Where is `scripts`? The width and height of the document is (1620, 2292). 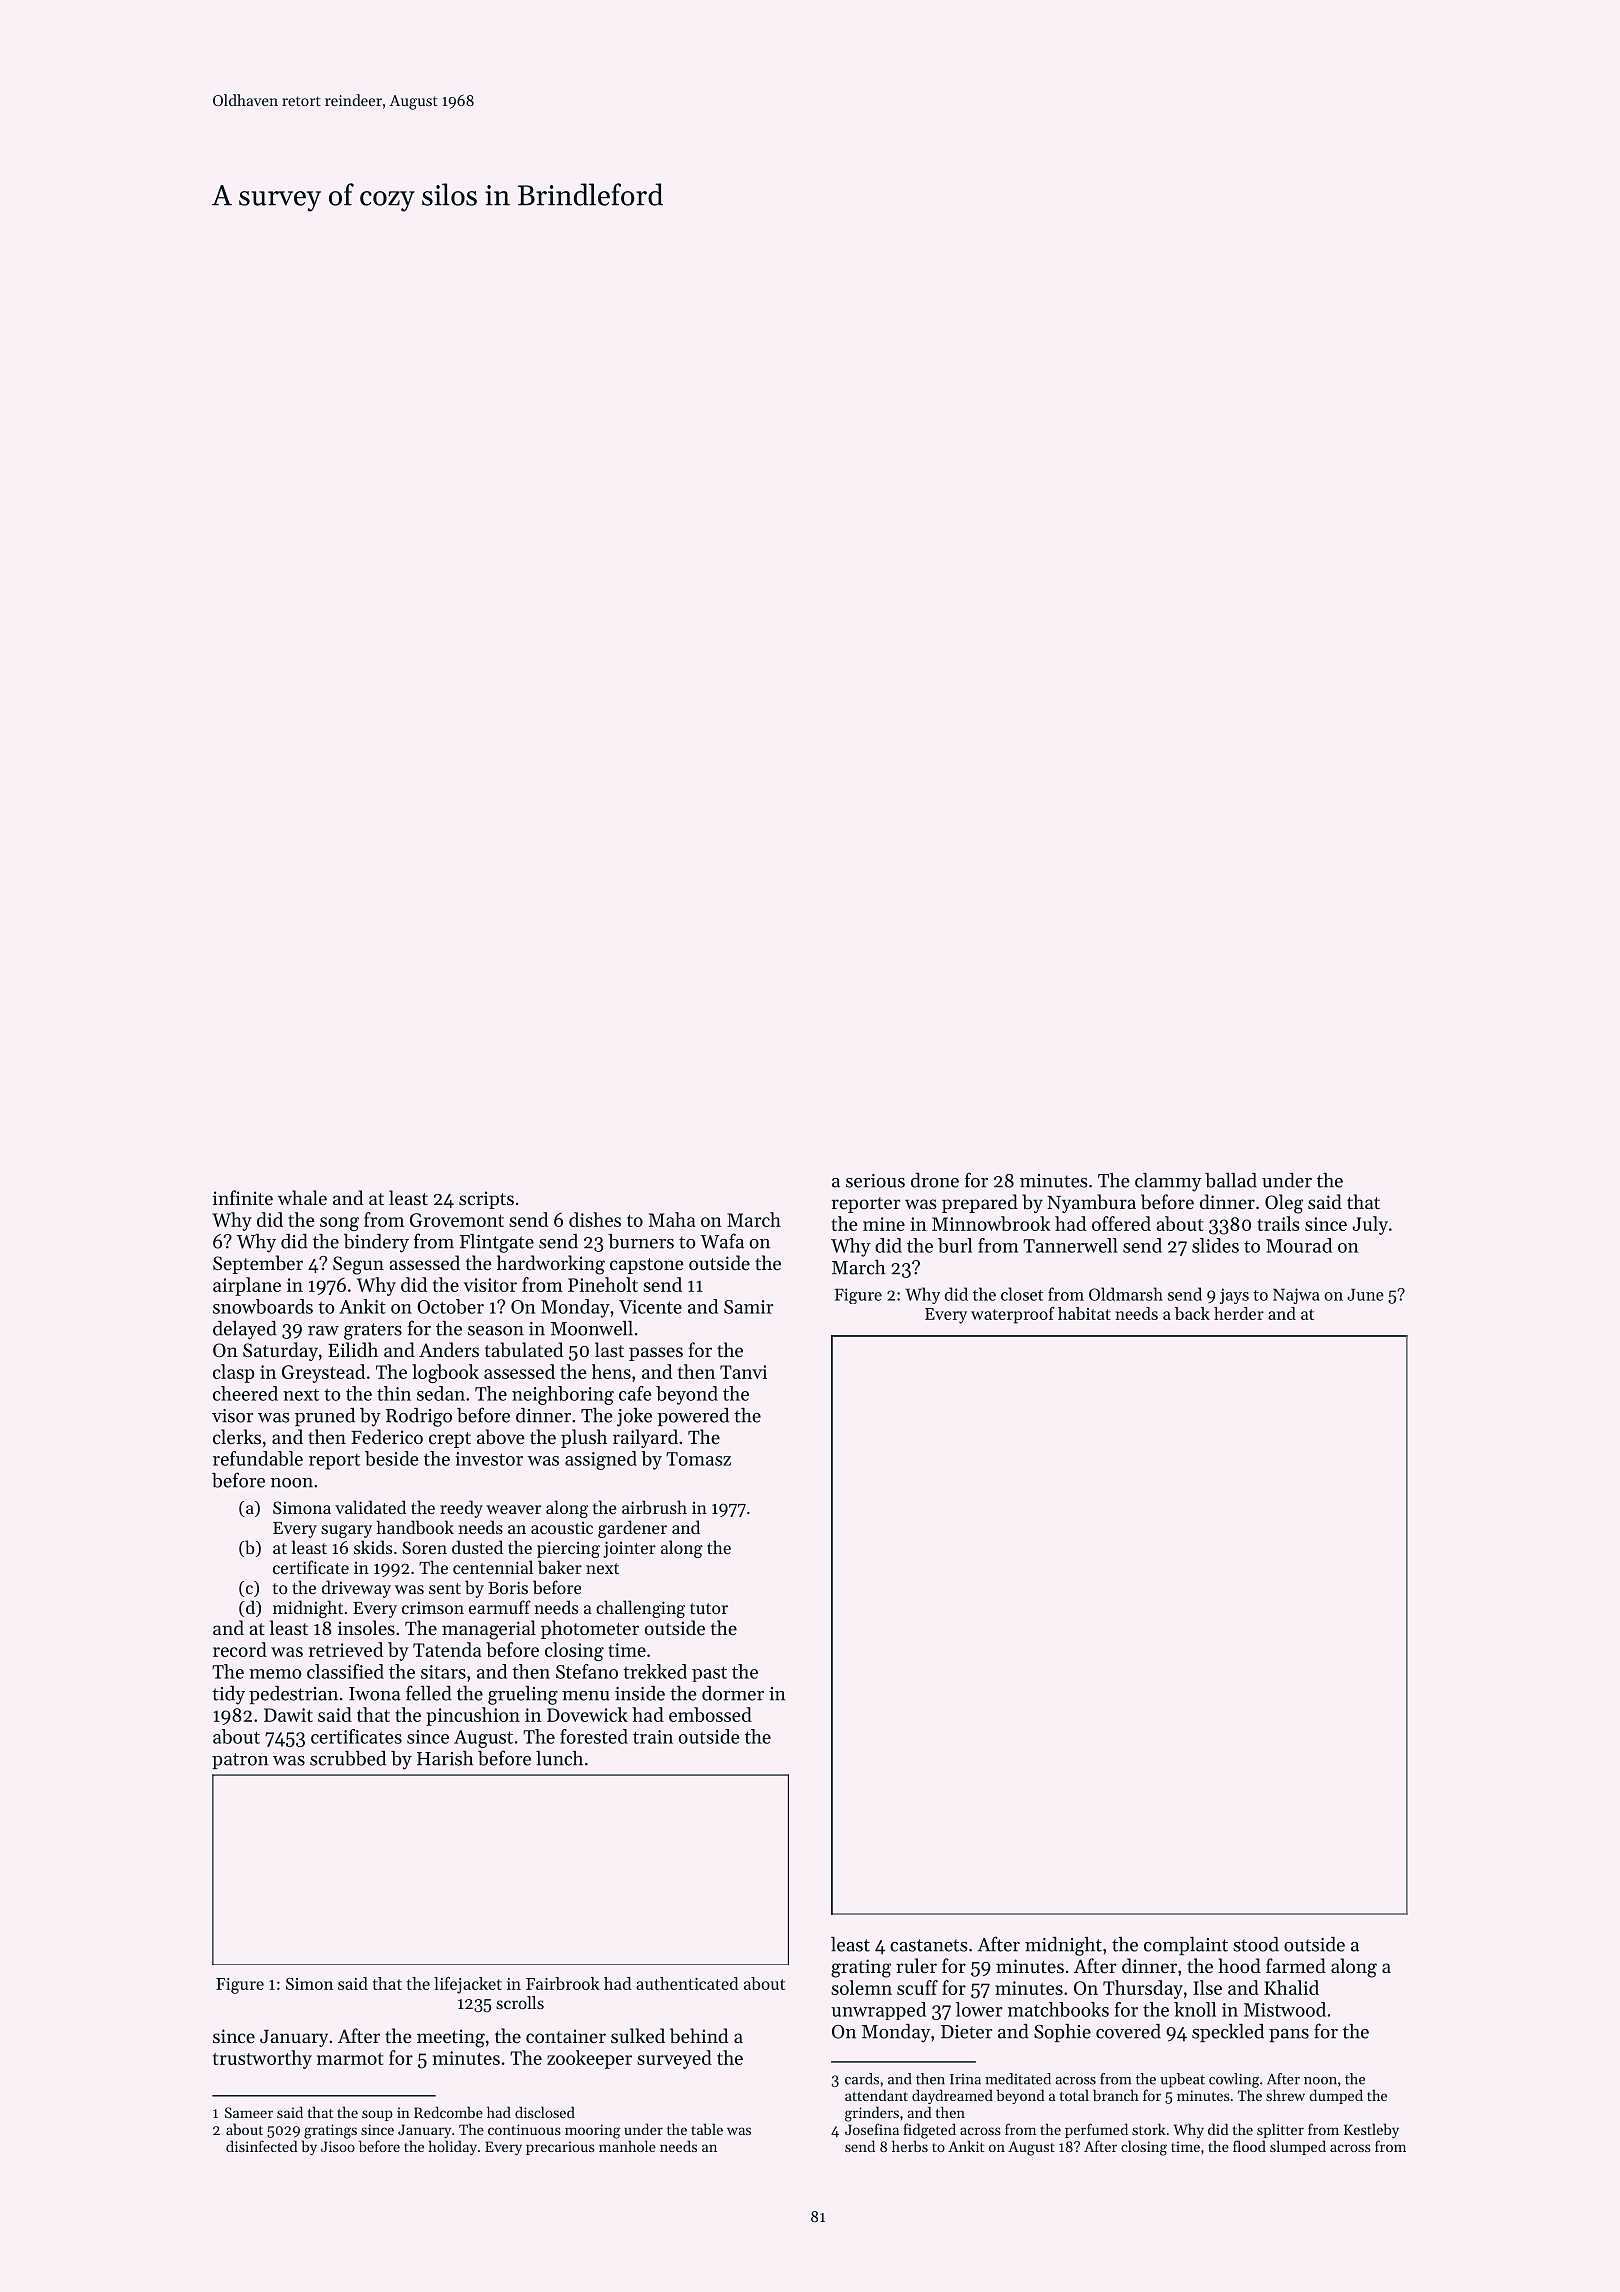 scripts is located at coordinates (486, 1200).
